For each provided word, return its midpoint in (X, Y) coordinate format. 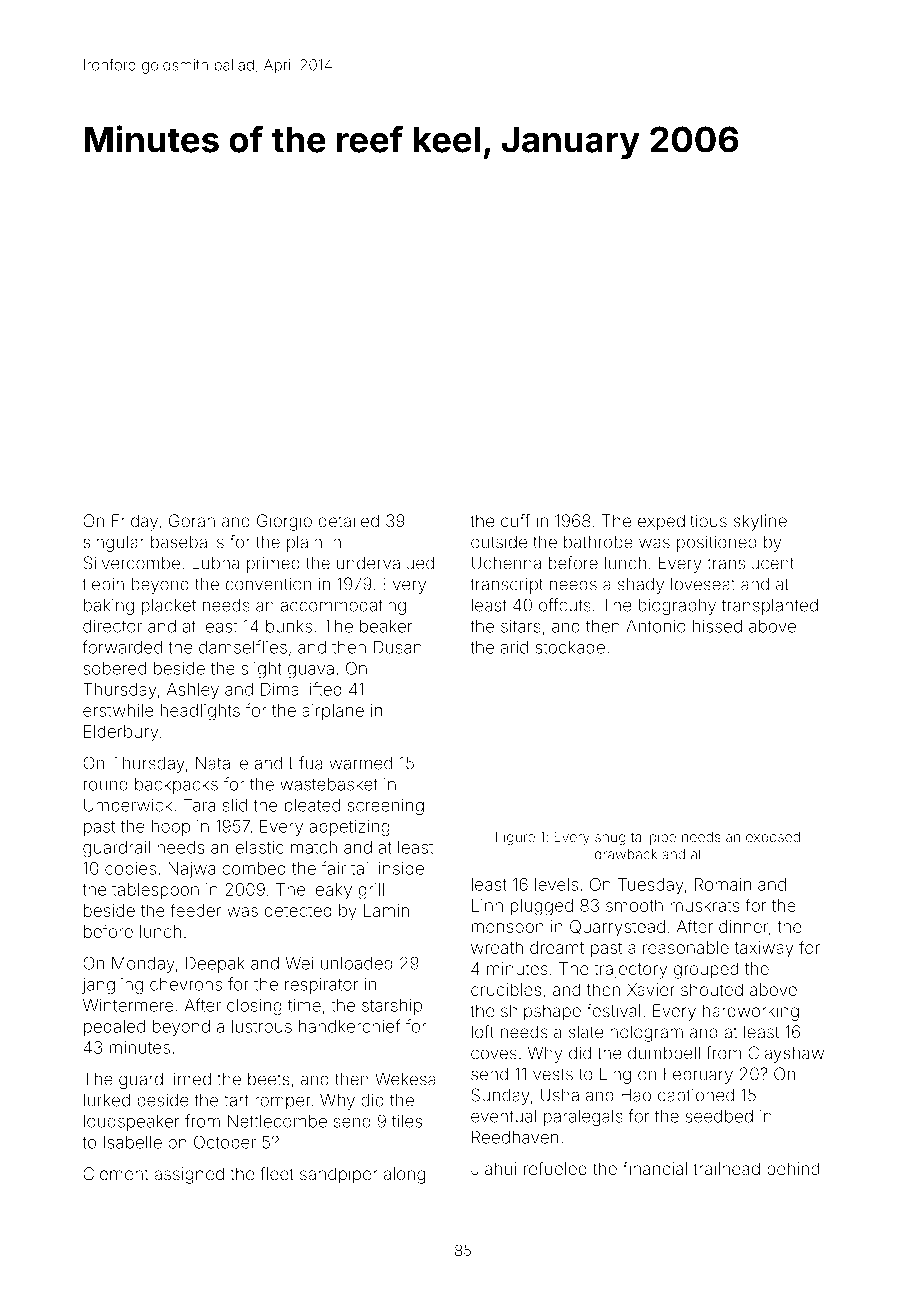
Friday (135, 522)
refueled (555, 1168)
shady (641, 585)
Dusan (398, 647)
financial (655, 1168)
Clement (116, 1173)
